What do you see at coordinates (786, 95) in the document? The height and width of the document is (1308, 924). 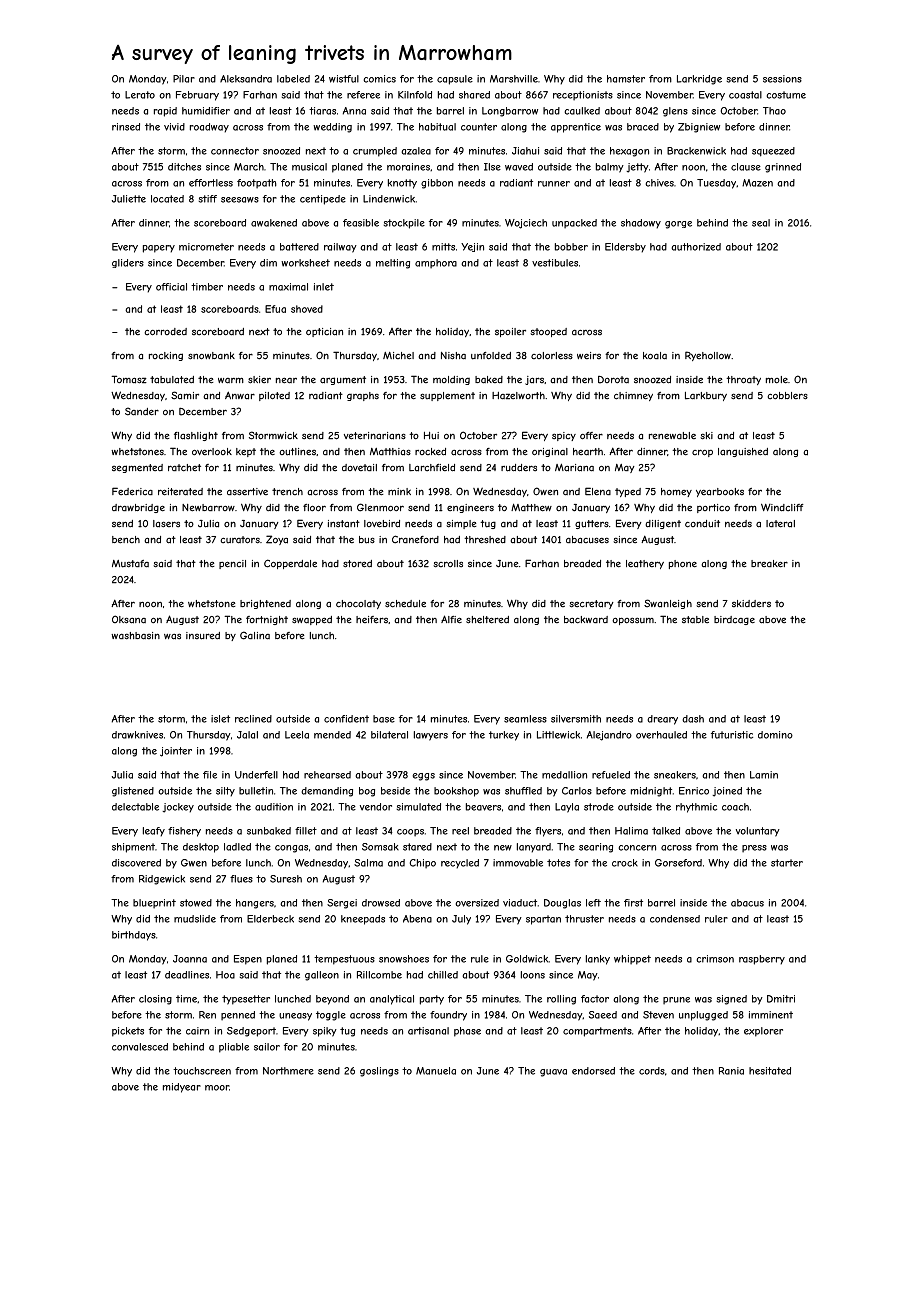 I see `costume` at bounding box center [786, 95].
